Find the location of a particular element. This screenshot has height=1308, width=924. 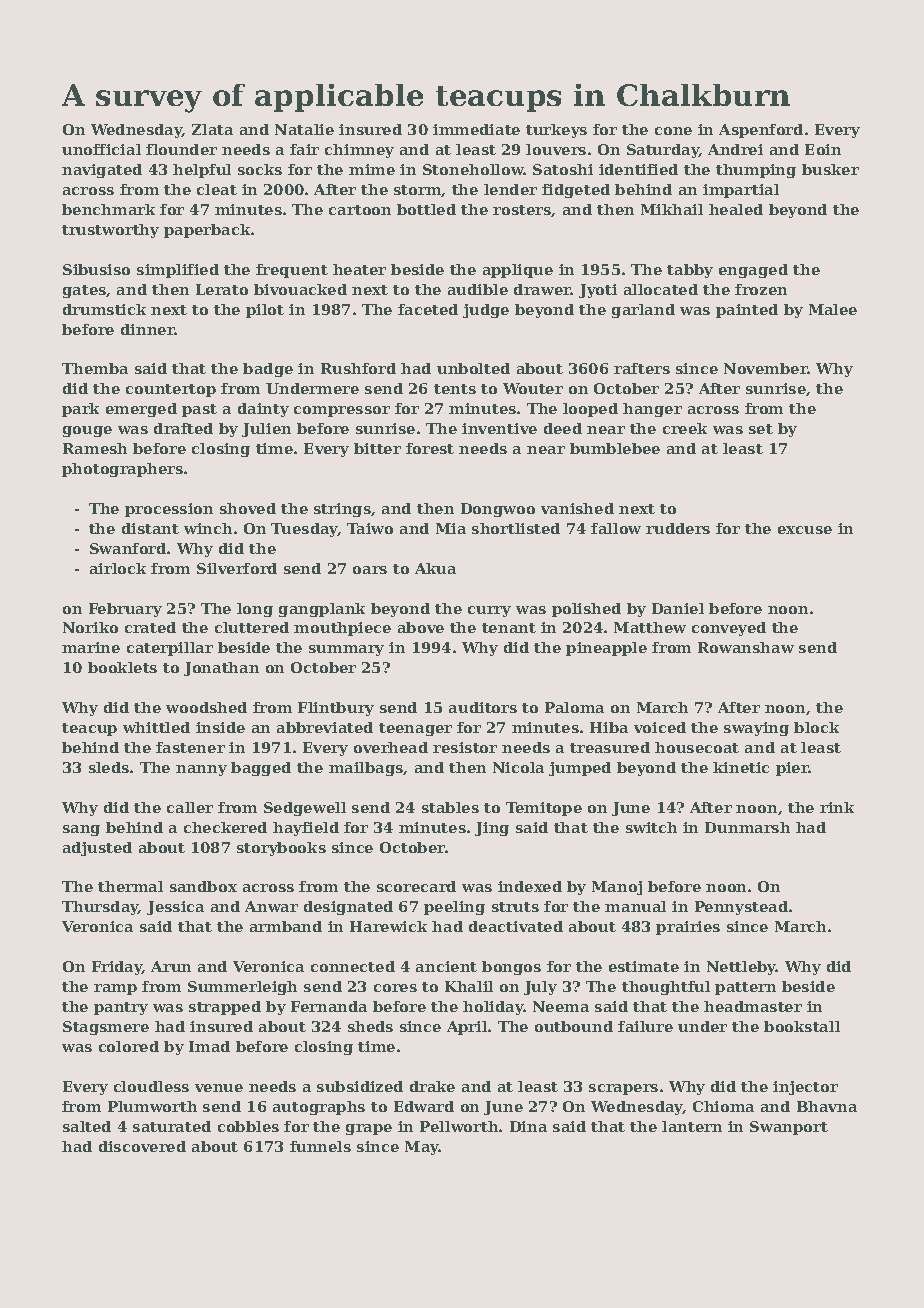

turkeys is located at coordinates (556, 131).
